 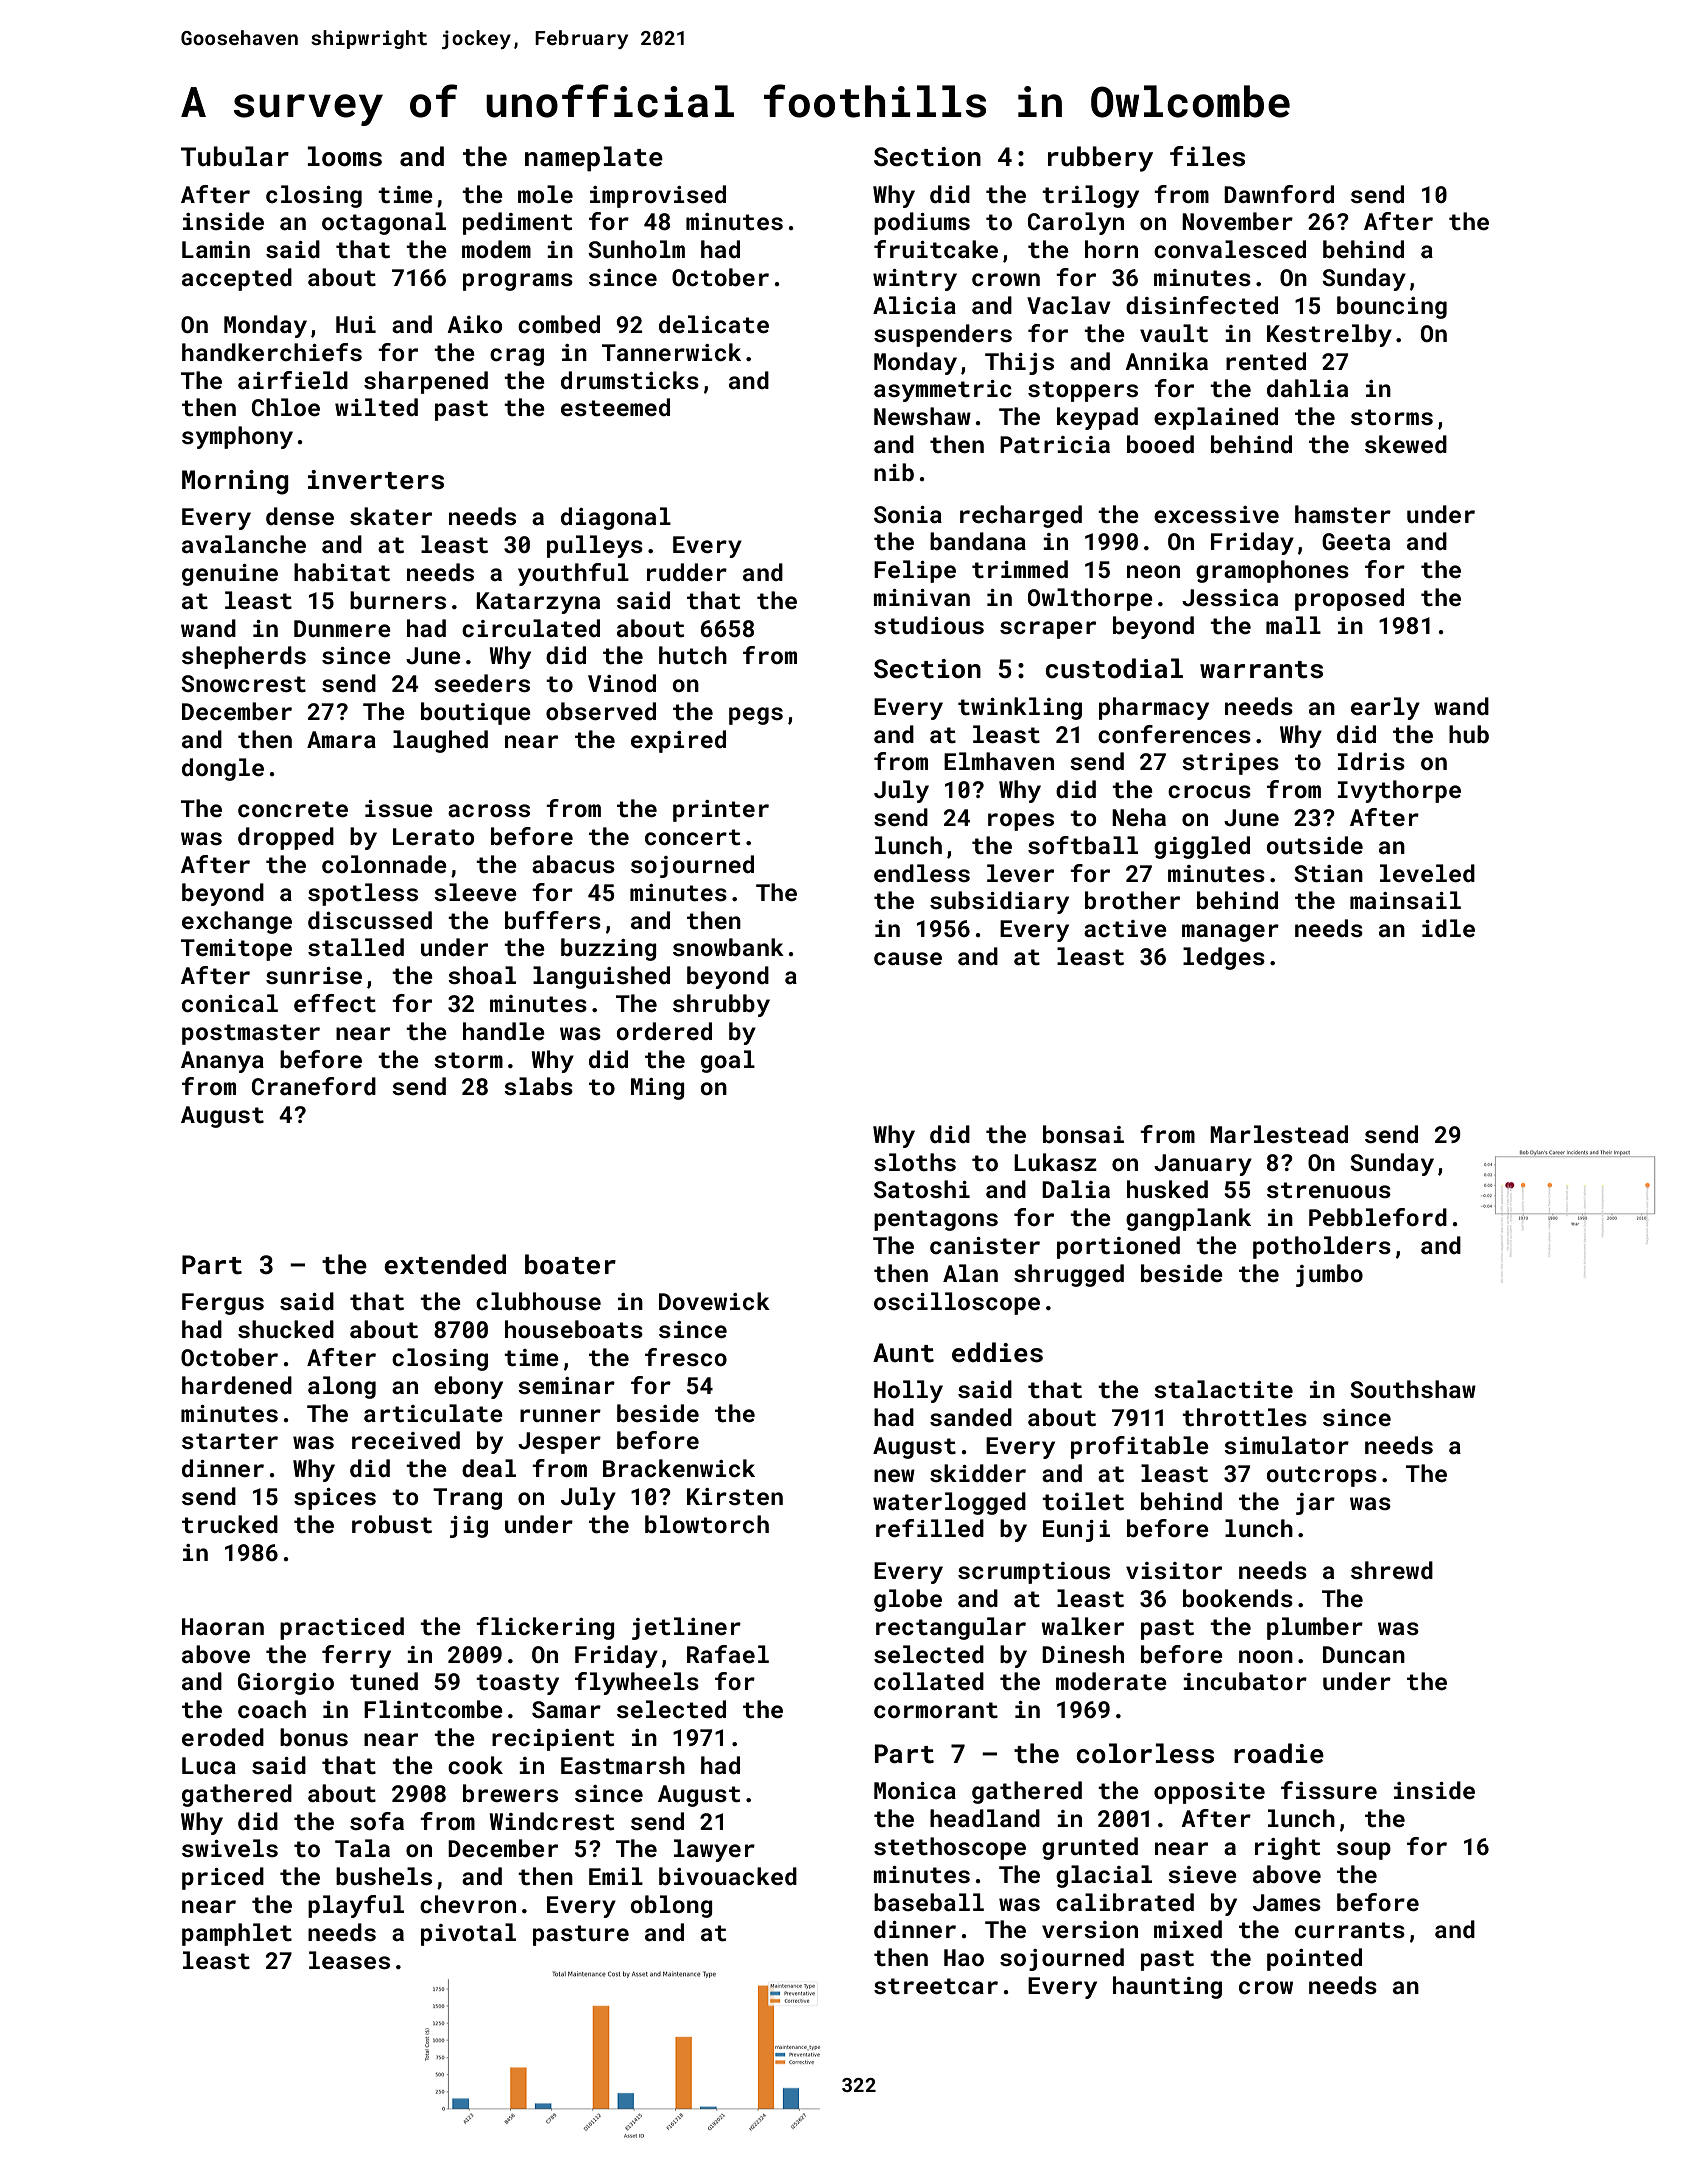 I want to click on trucked, so click(x=230, y=1524).
